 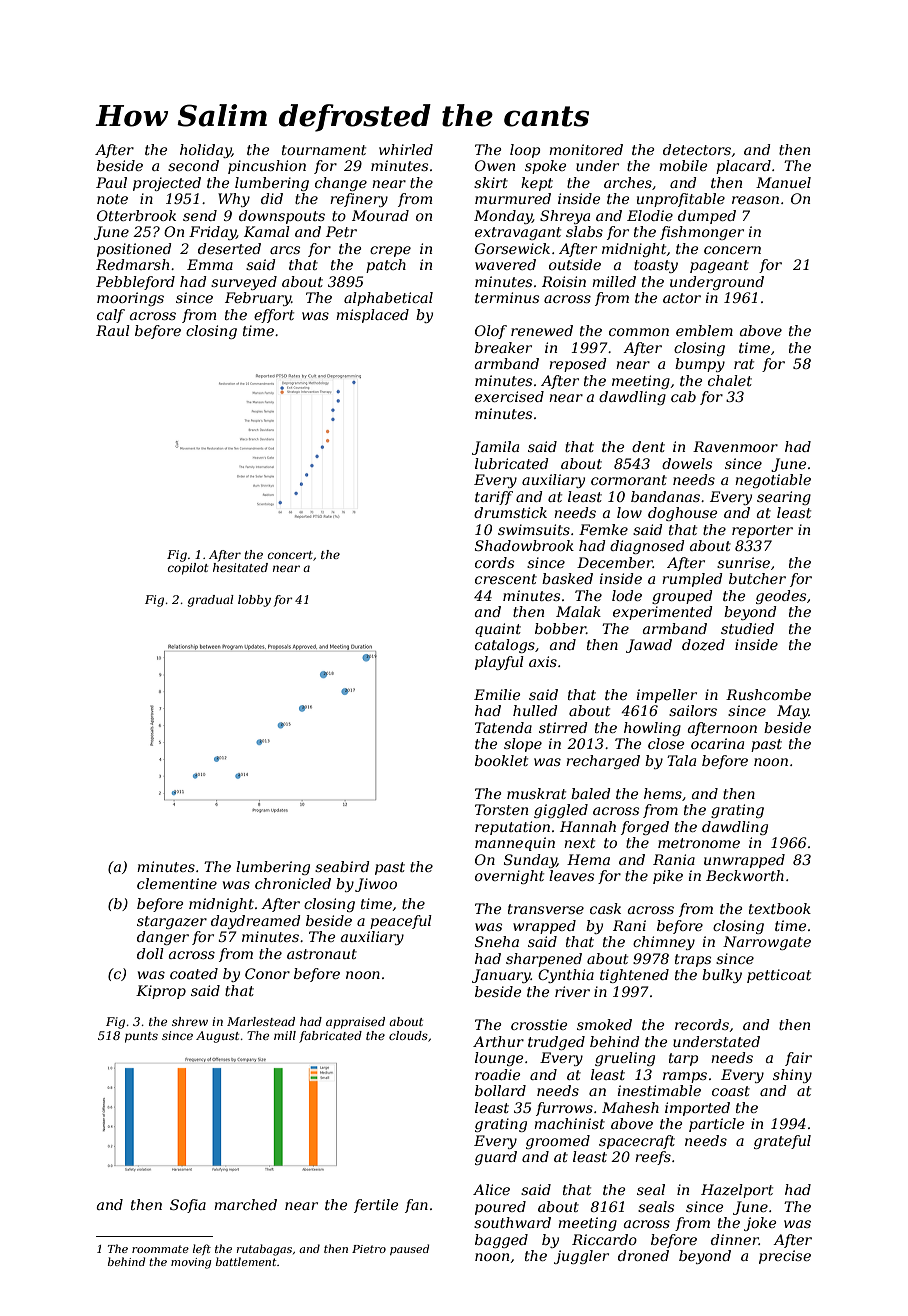 I want to click on shrew, so click(x=190, y=1021).
